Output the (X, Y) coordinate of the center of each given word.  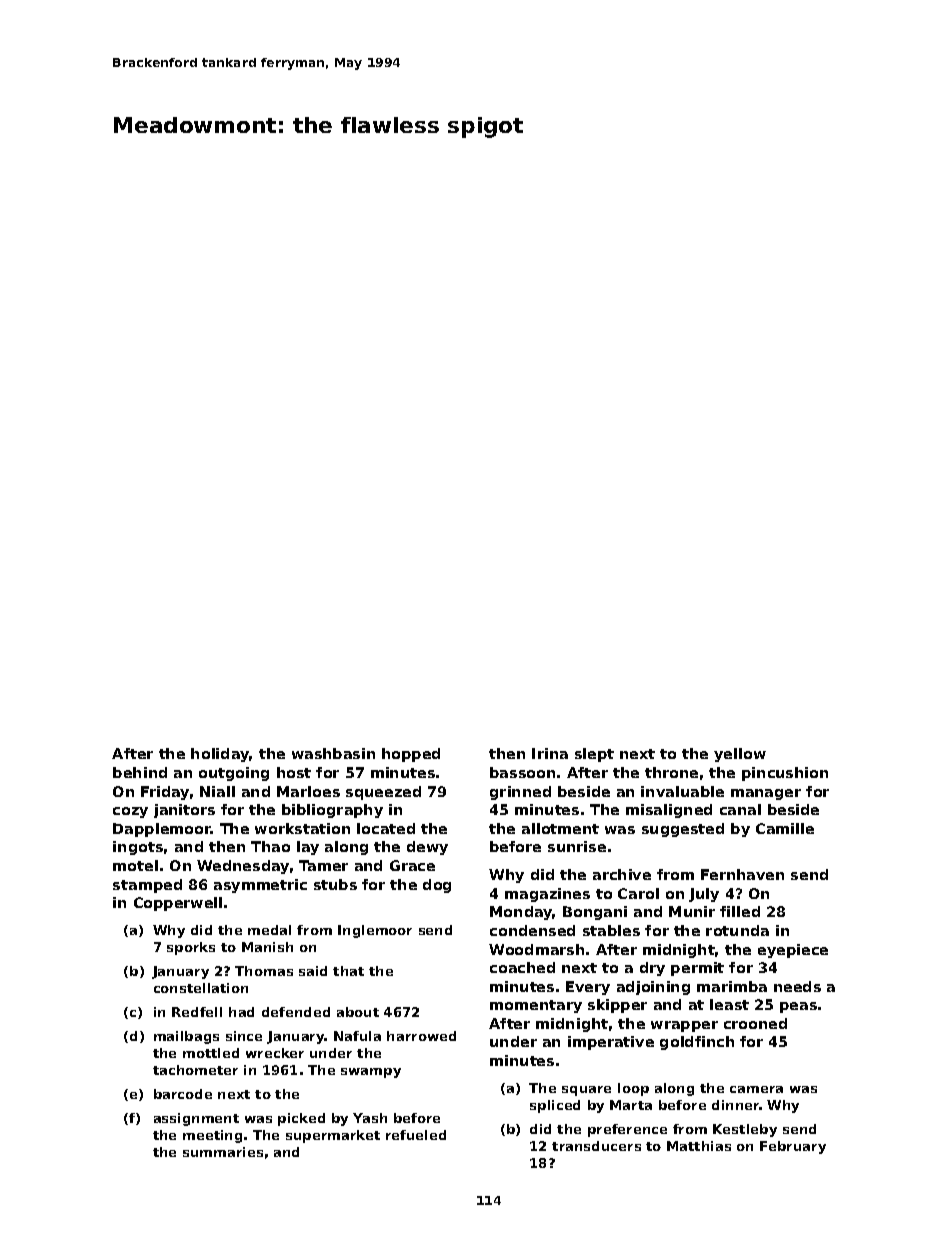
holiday (220, 755)
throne (671, 772)
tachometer (195, 1070)
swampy (371, 1073)
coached (522, 967)
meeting (212, 1136)
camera (756, 1089)
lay (308, 848)
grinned (520, 793)
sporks (191, 948)
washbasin (333, 753)
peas (798, 1007)
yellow (740, 755)
